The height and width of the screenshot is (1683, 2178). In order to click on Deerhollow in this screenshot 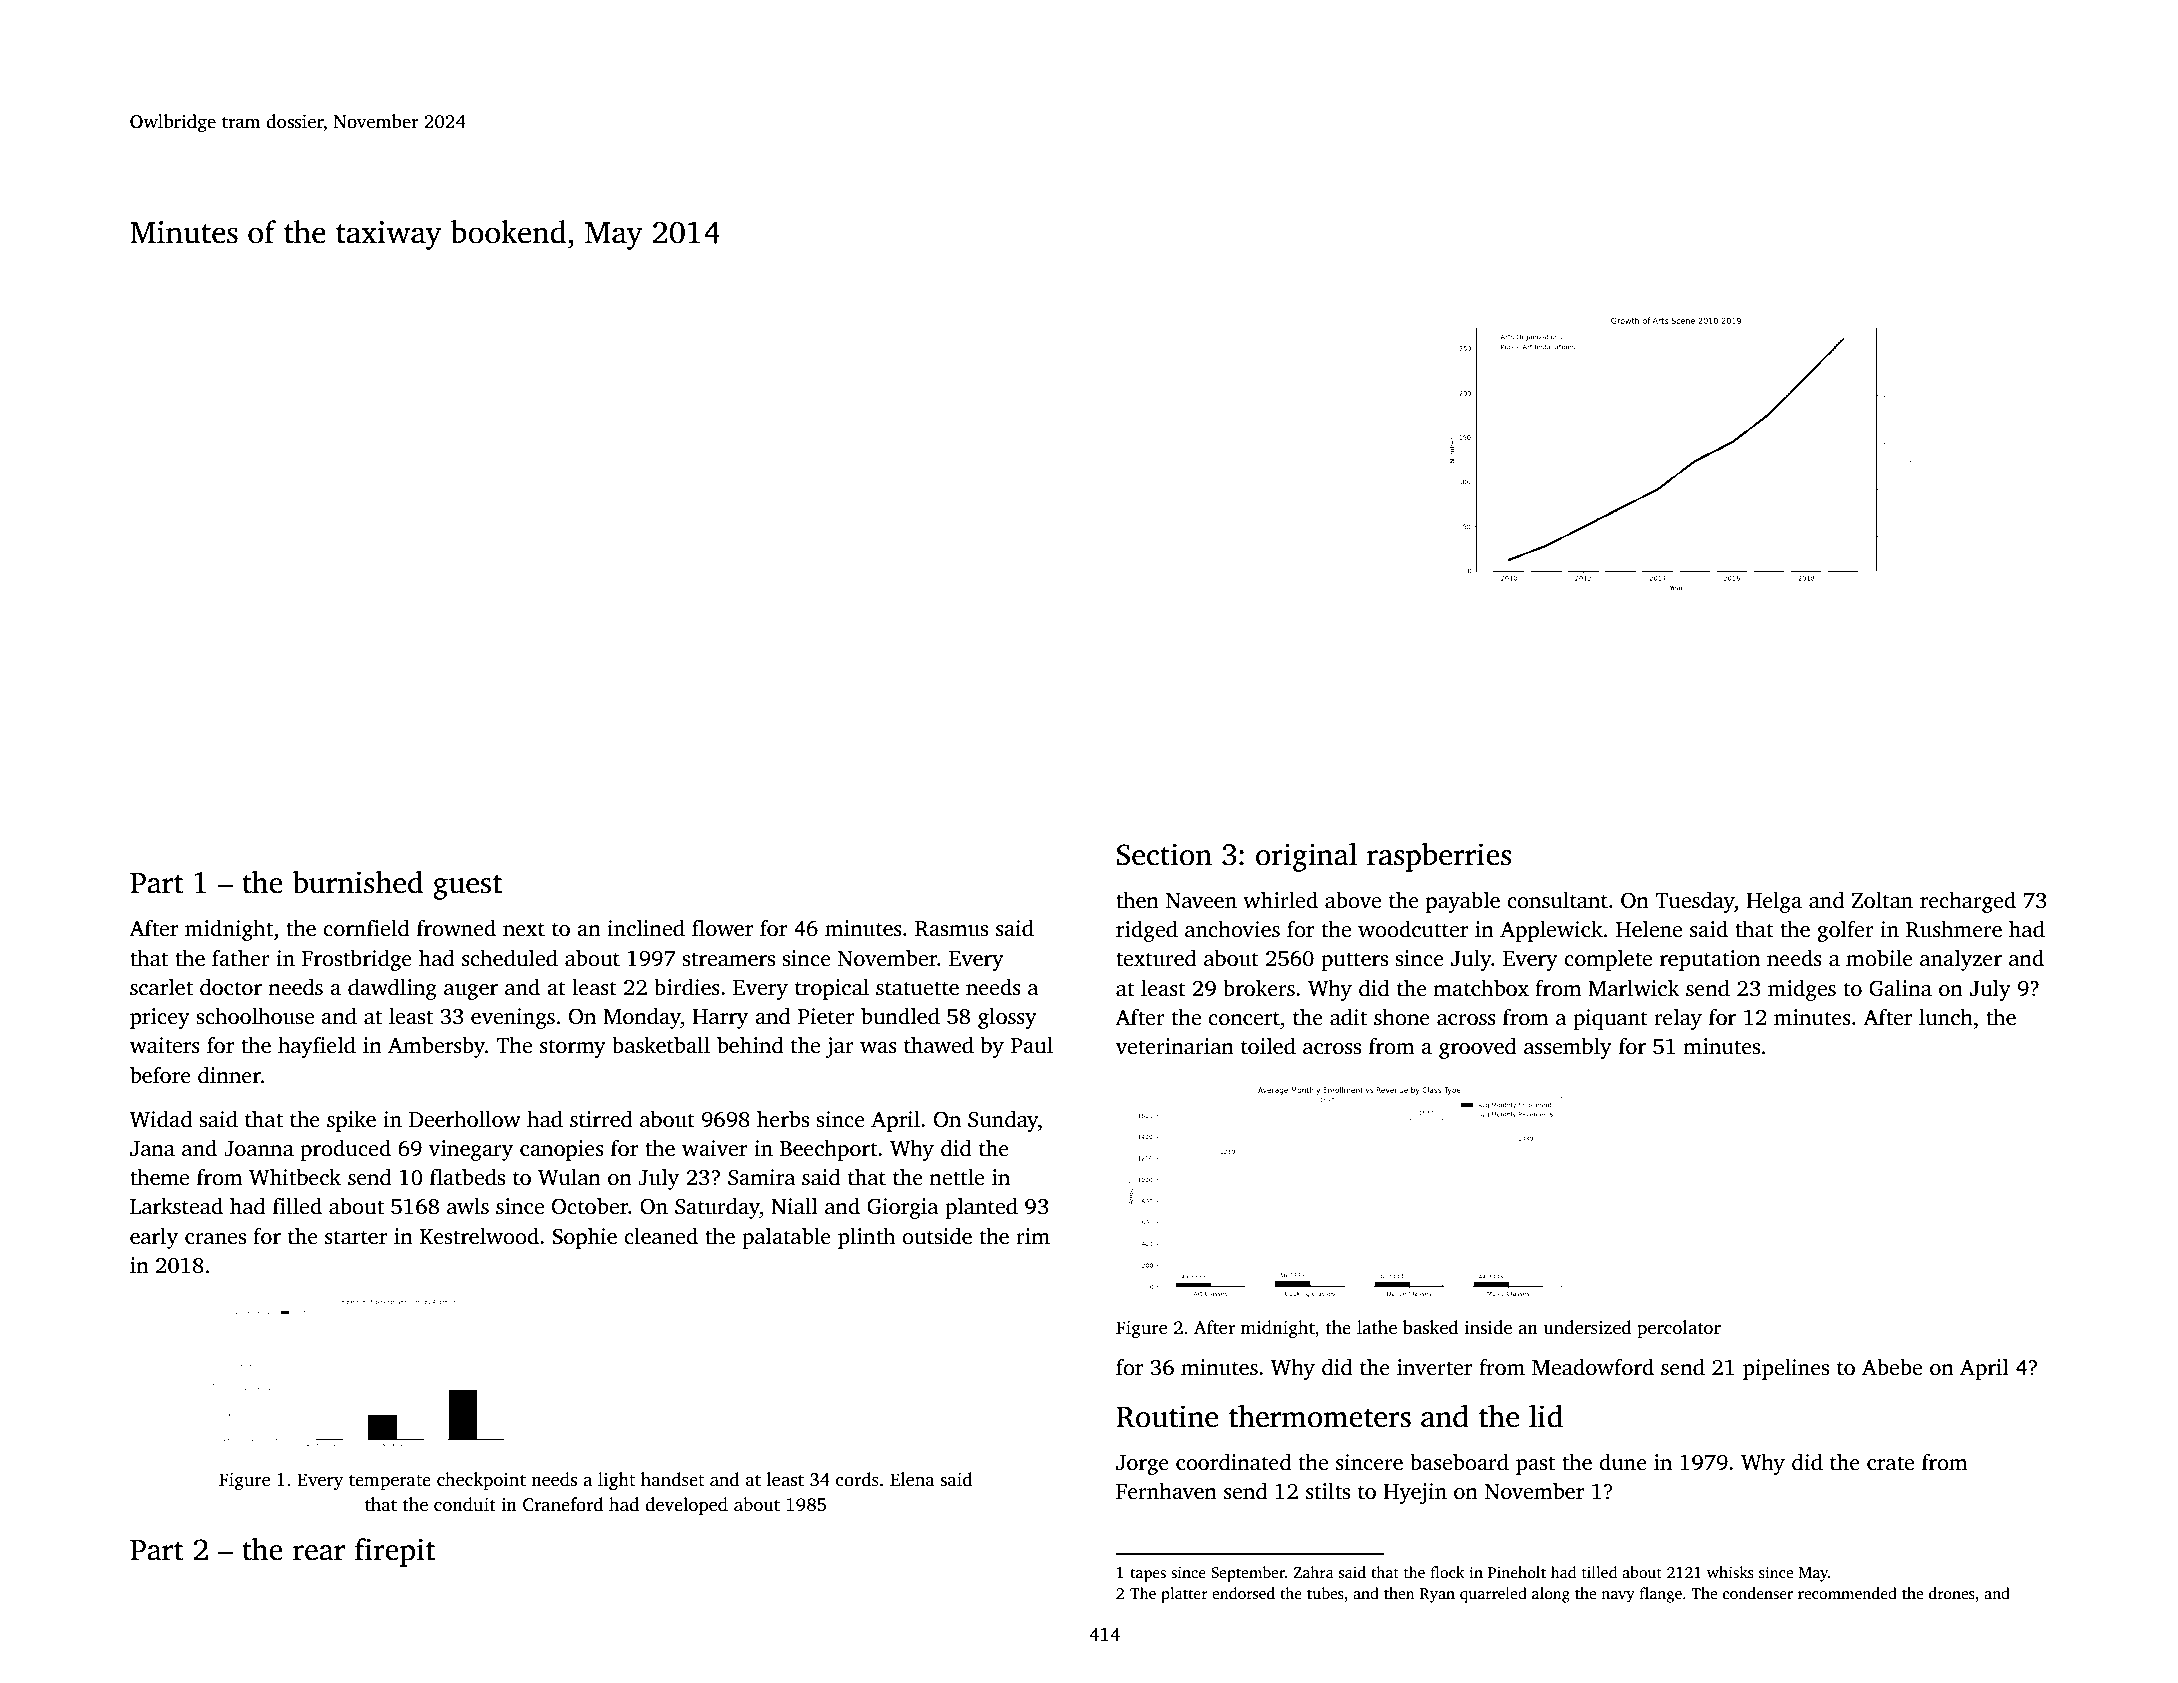, I will do `click(465, 1119)`.
